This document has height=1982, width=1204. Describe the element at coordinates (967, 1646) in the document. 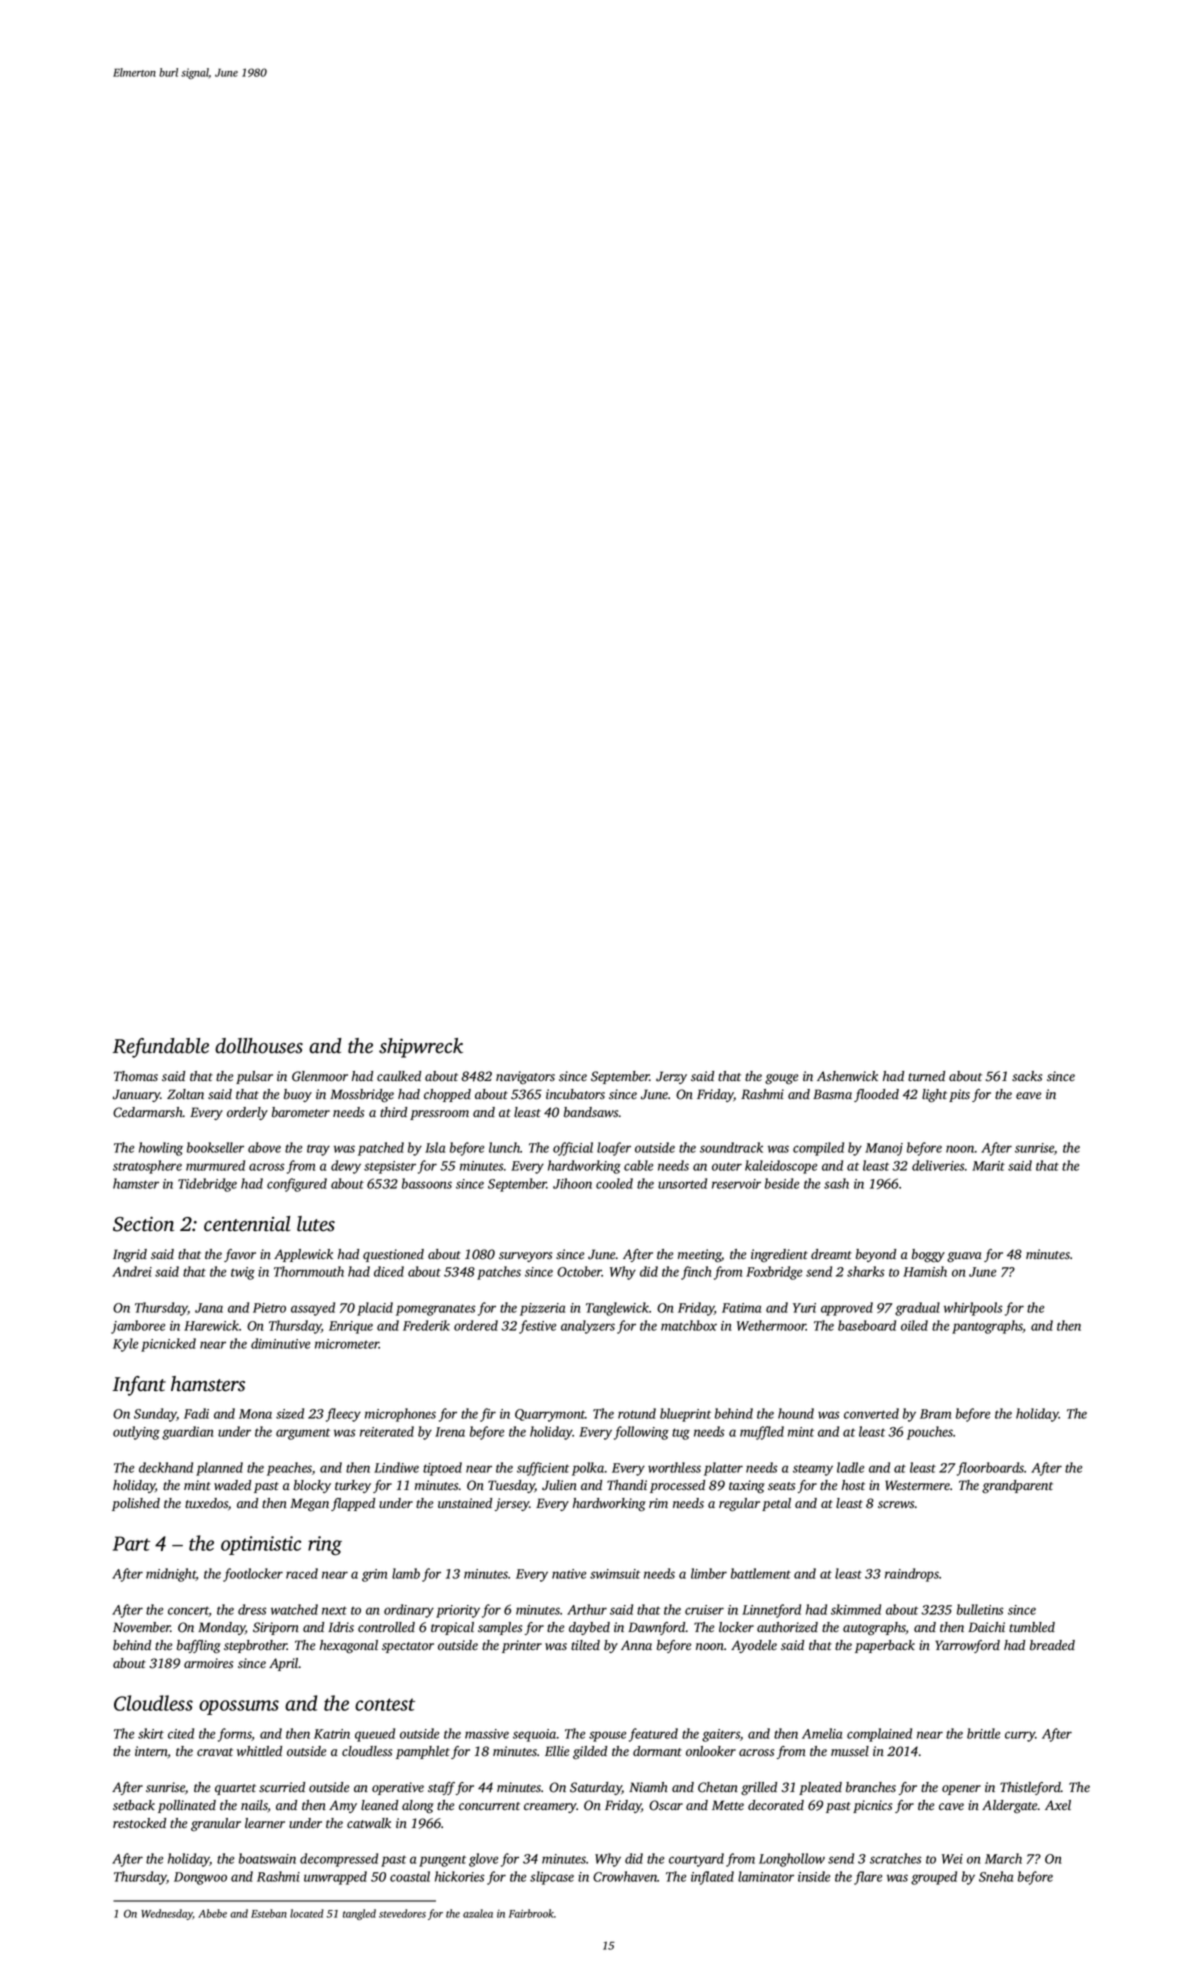

I see `Yarrowford` at that location.
